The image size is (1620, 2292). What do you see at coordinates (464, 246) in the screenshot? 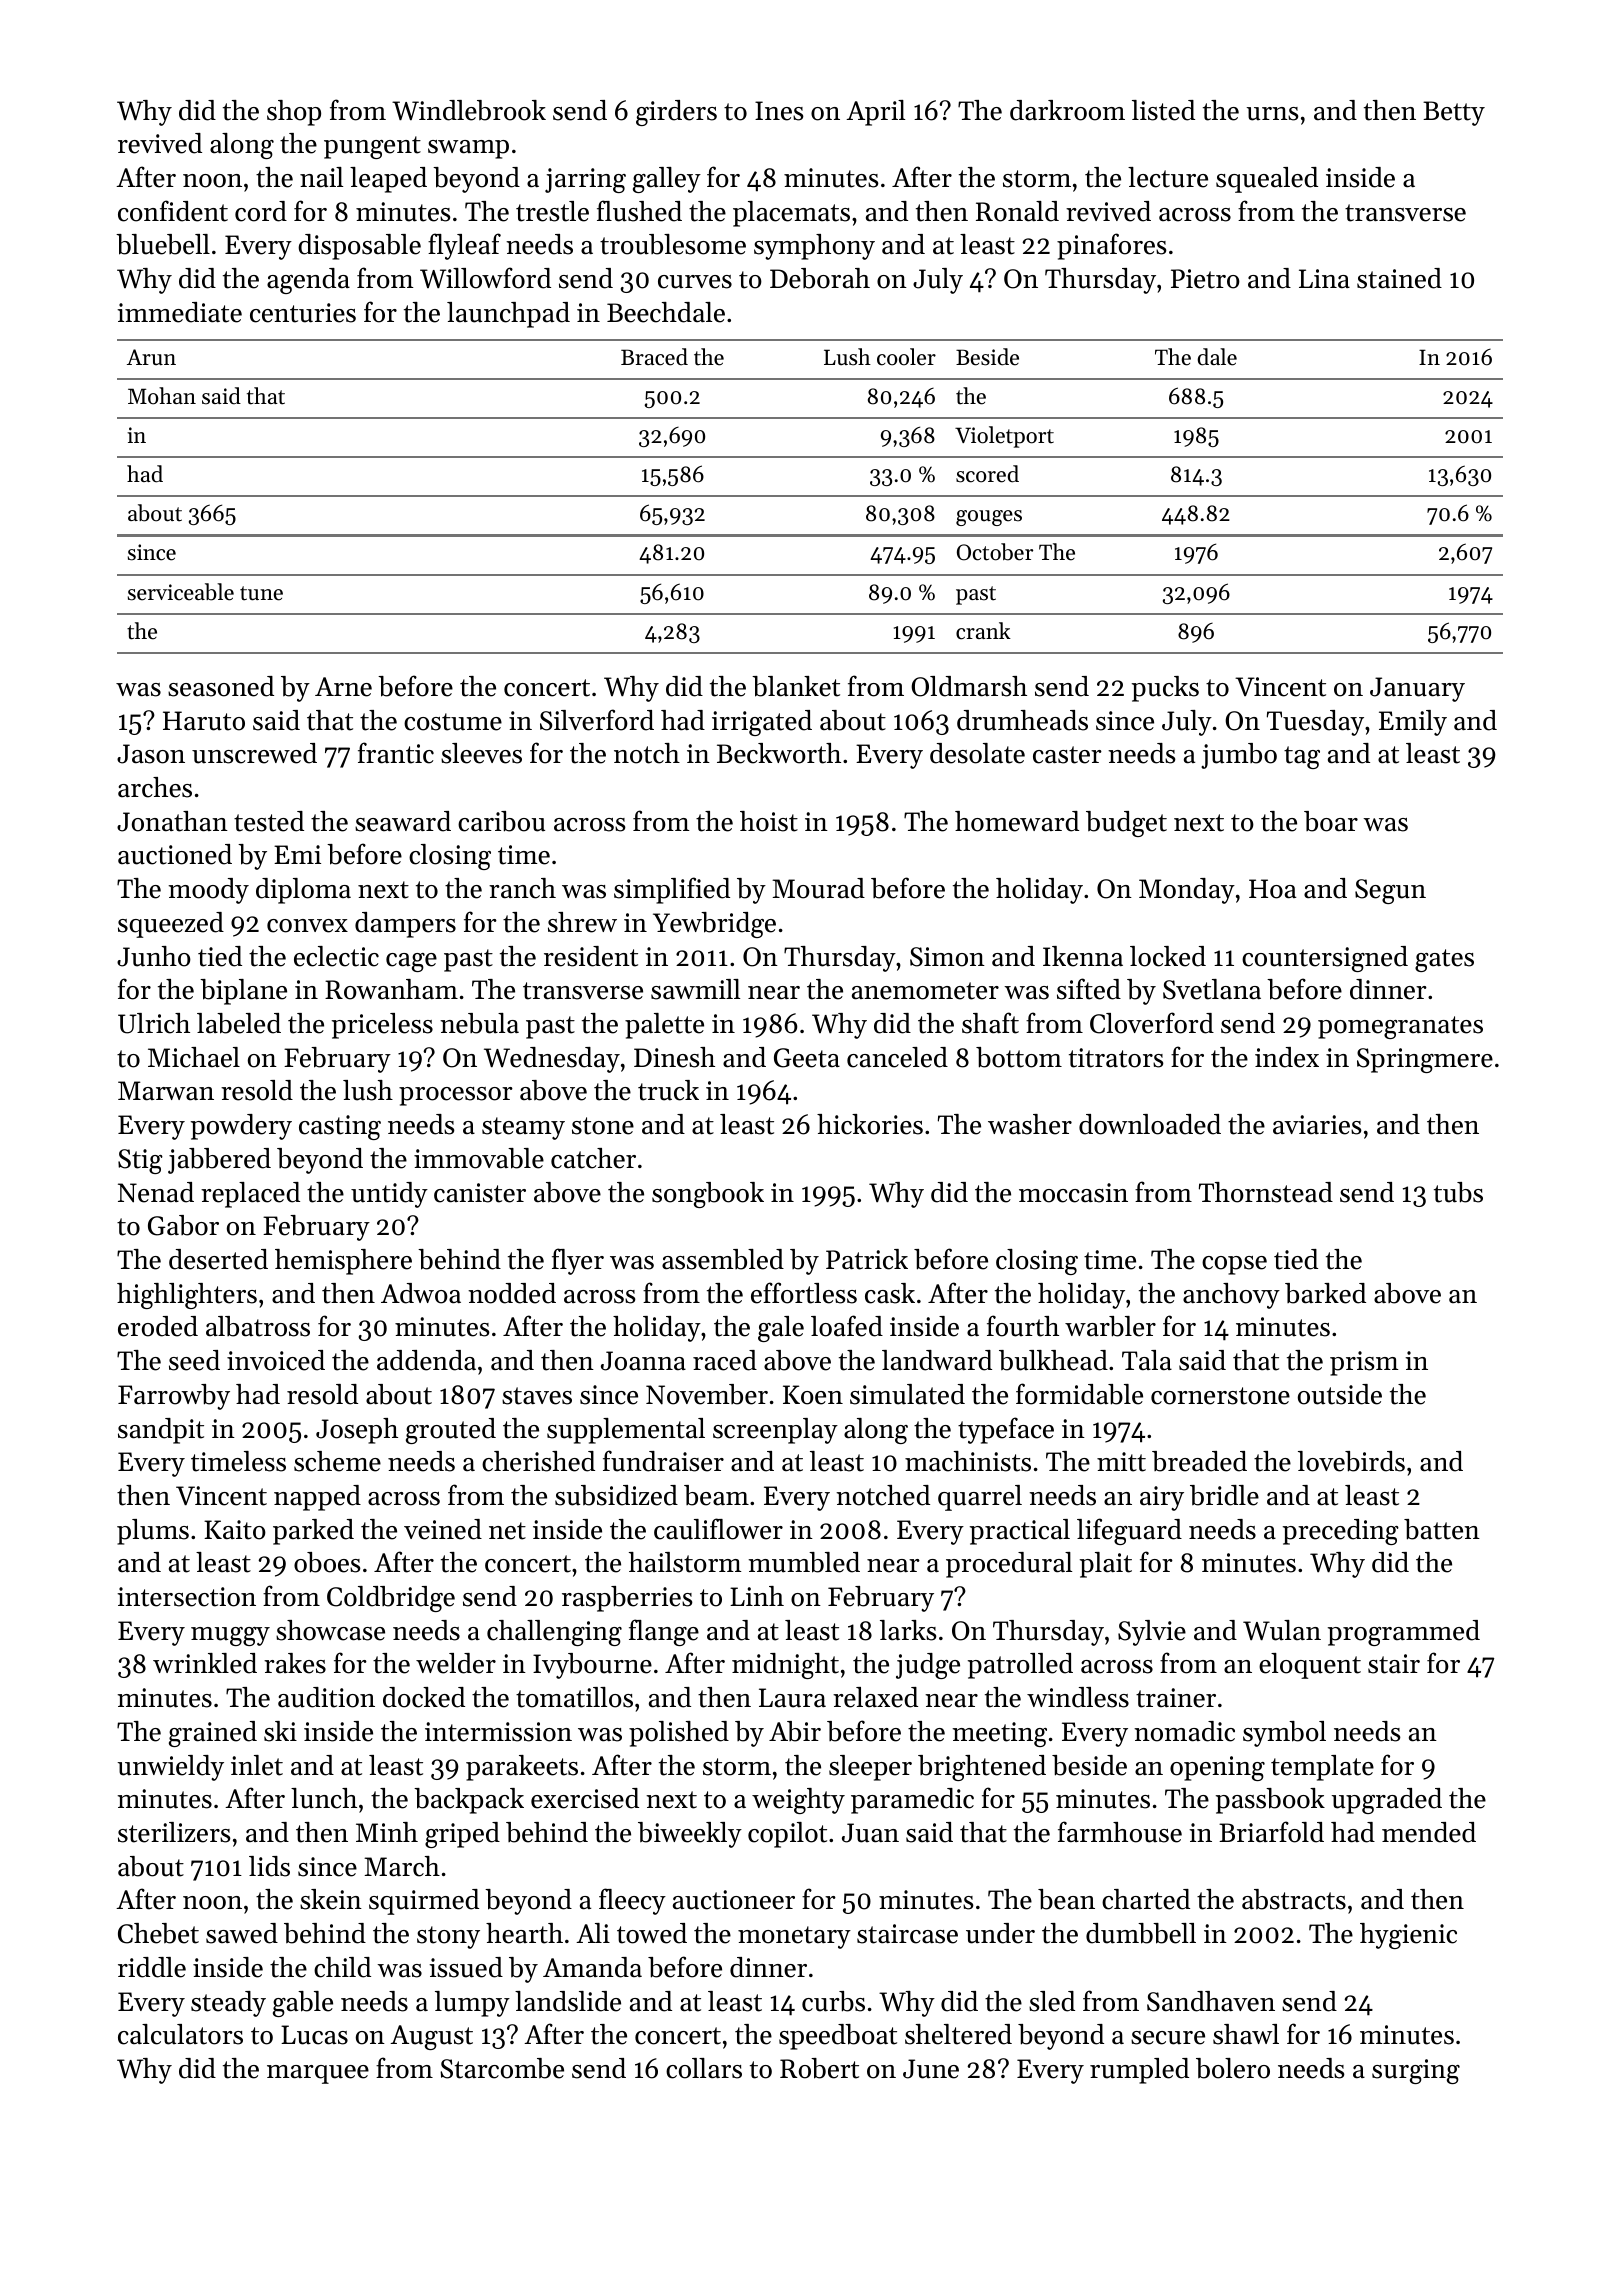
I see `flyleaf` at bounding box center [464, 246].
